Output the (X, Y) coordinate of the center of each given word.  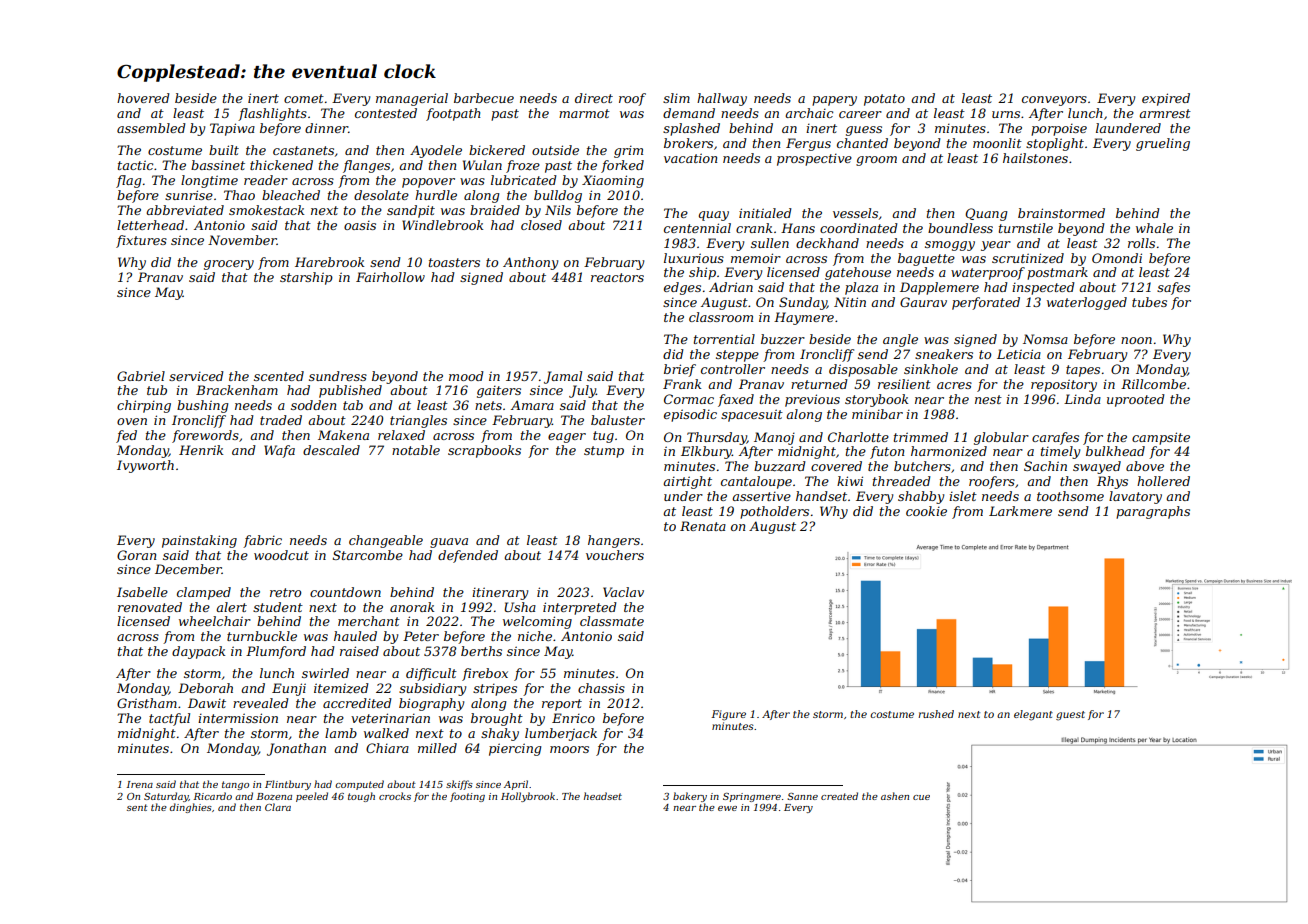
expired (1166, 99)
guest (1070, 716)
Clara (278, 807)
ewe (727, 808)
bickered (497, 150)
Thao (239, 195)
